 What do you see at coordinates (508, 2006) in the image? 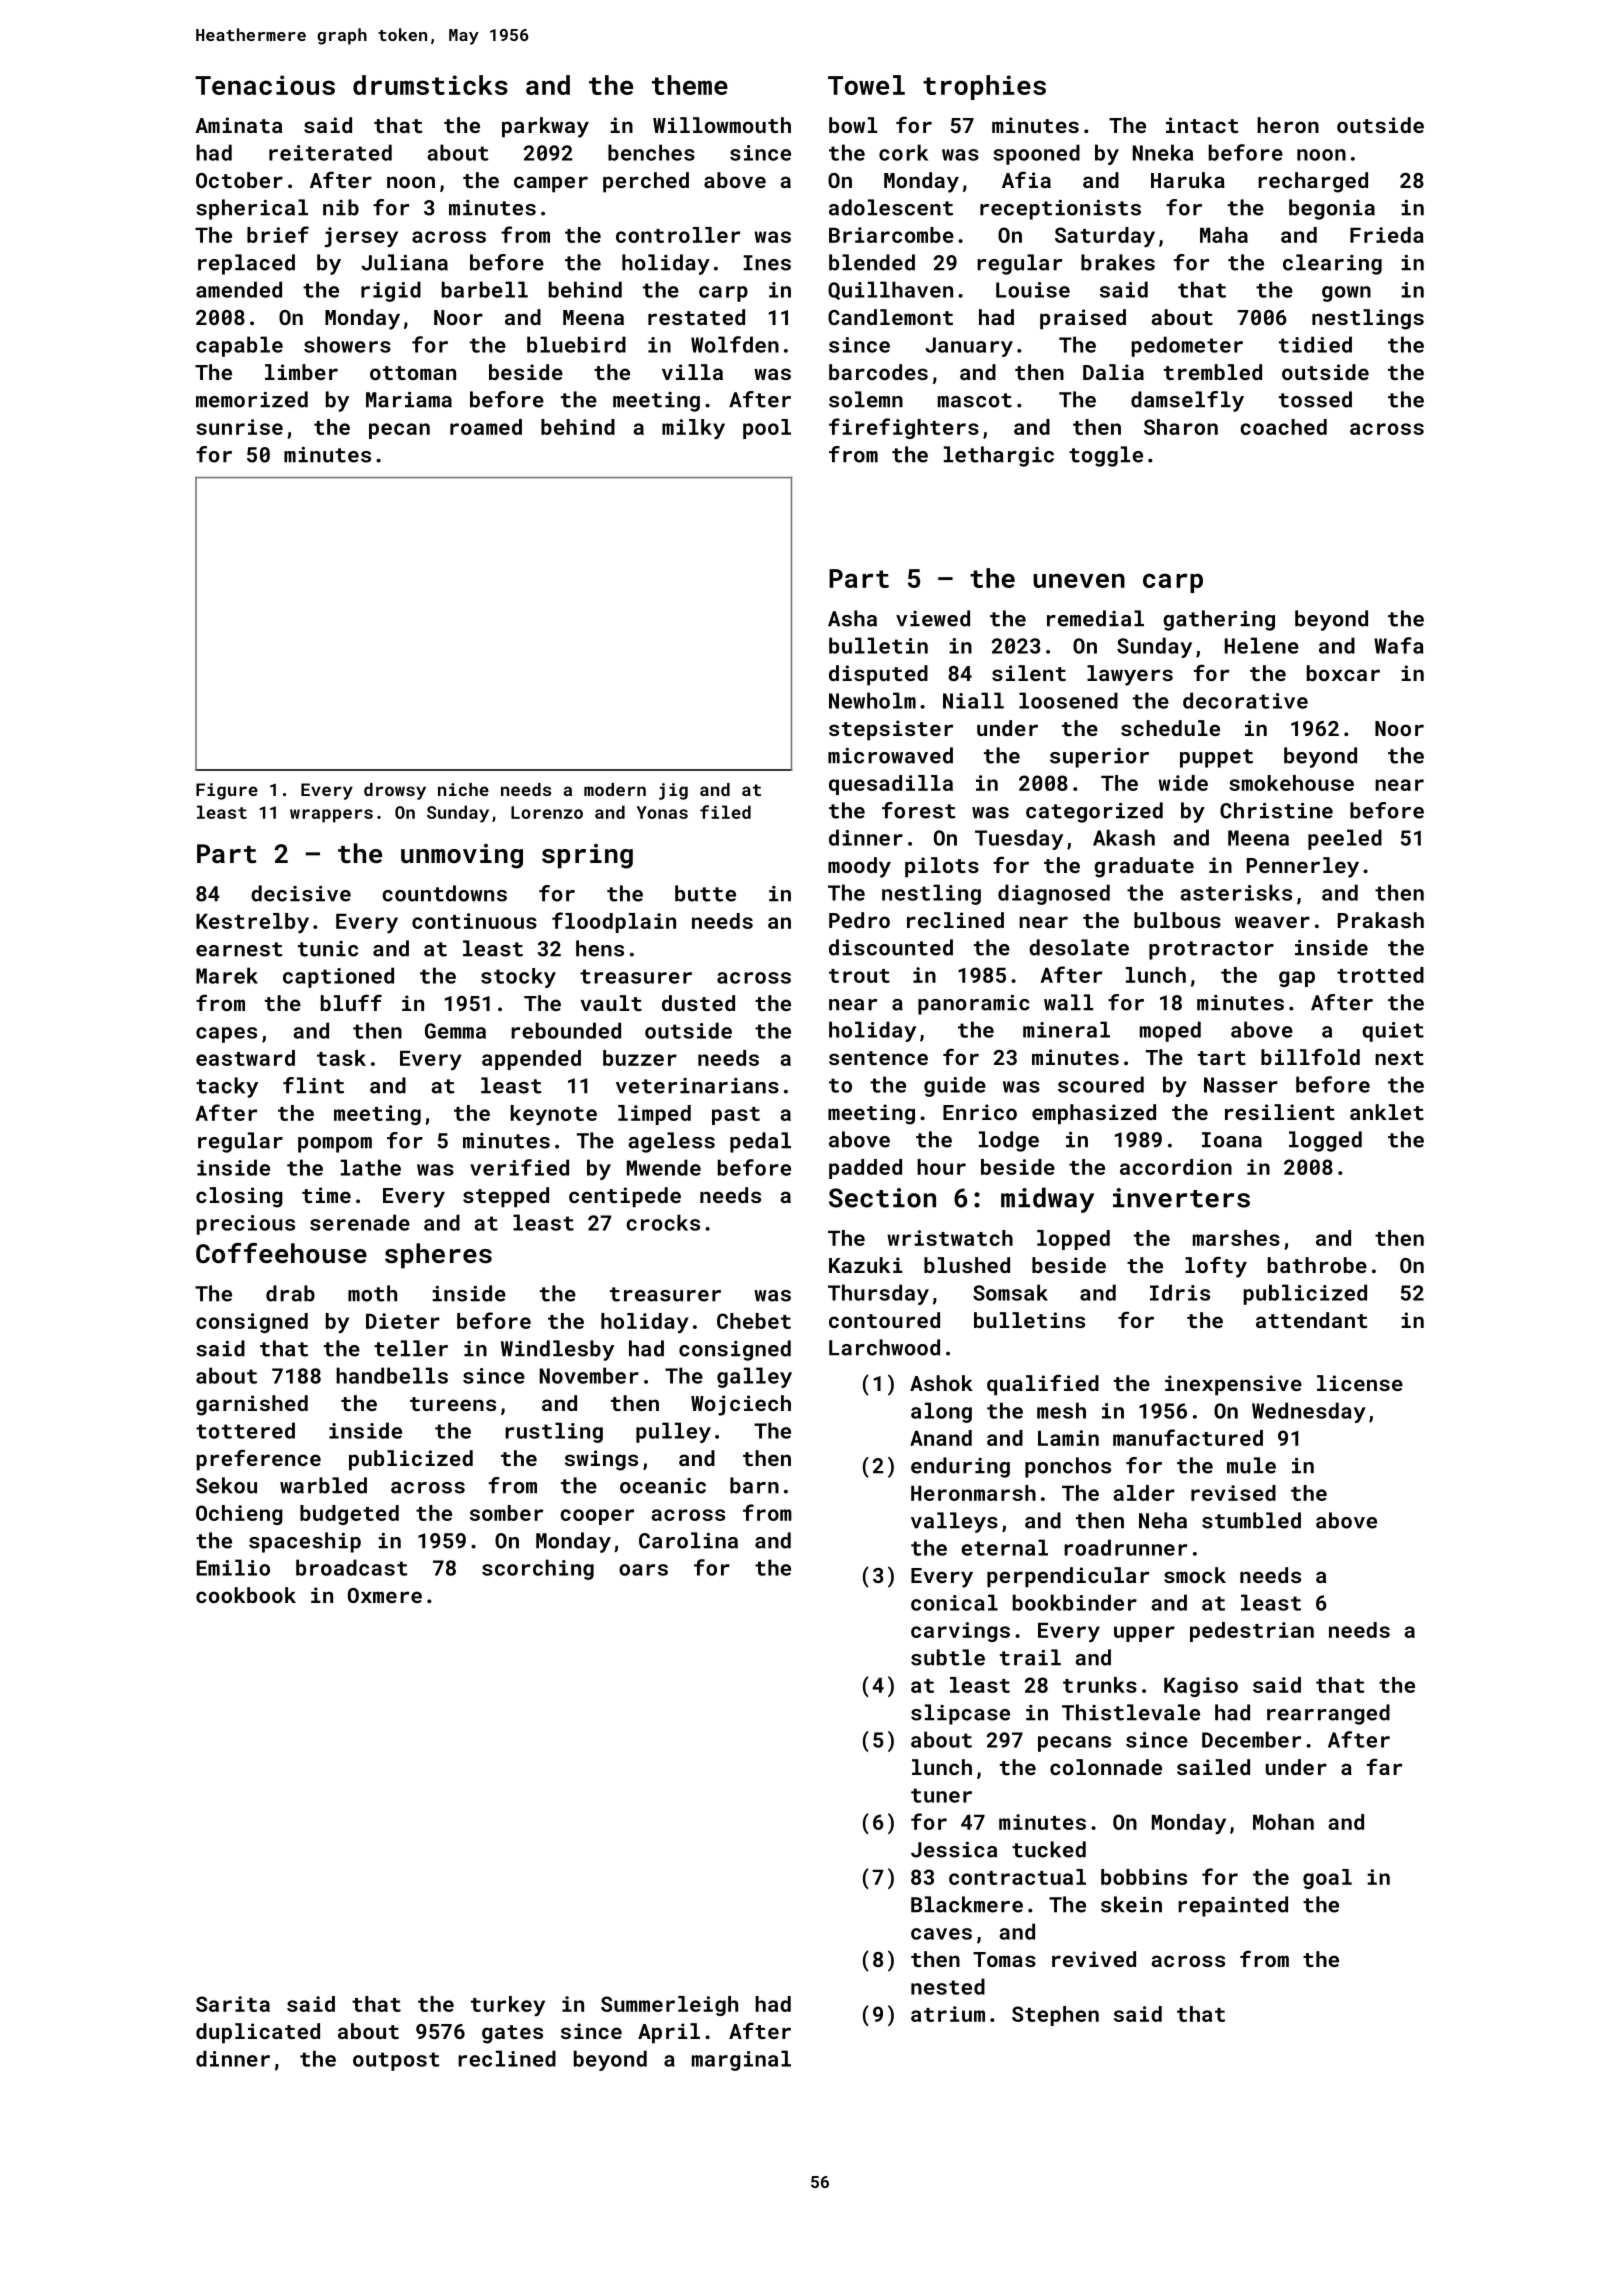
I see `turkey` at bounding box center [508, 2006].
